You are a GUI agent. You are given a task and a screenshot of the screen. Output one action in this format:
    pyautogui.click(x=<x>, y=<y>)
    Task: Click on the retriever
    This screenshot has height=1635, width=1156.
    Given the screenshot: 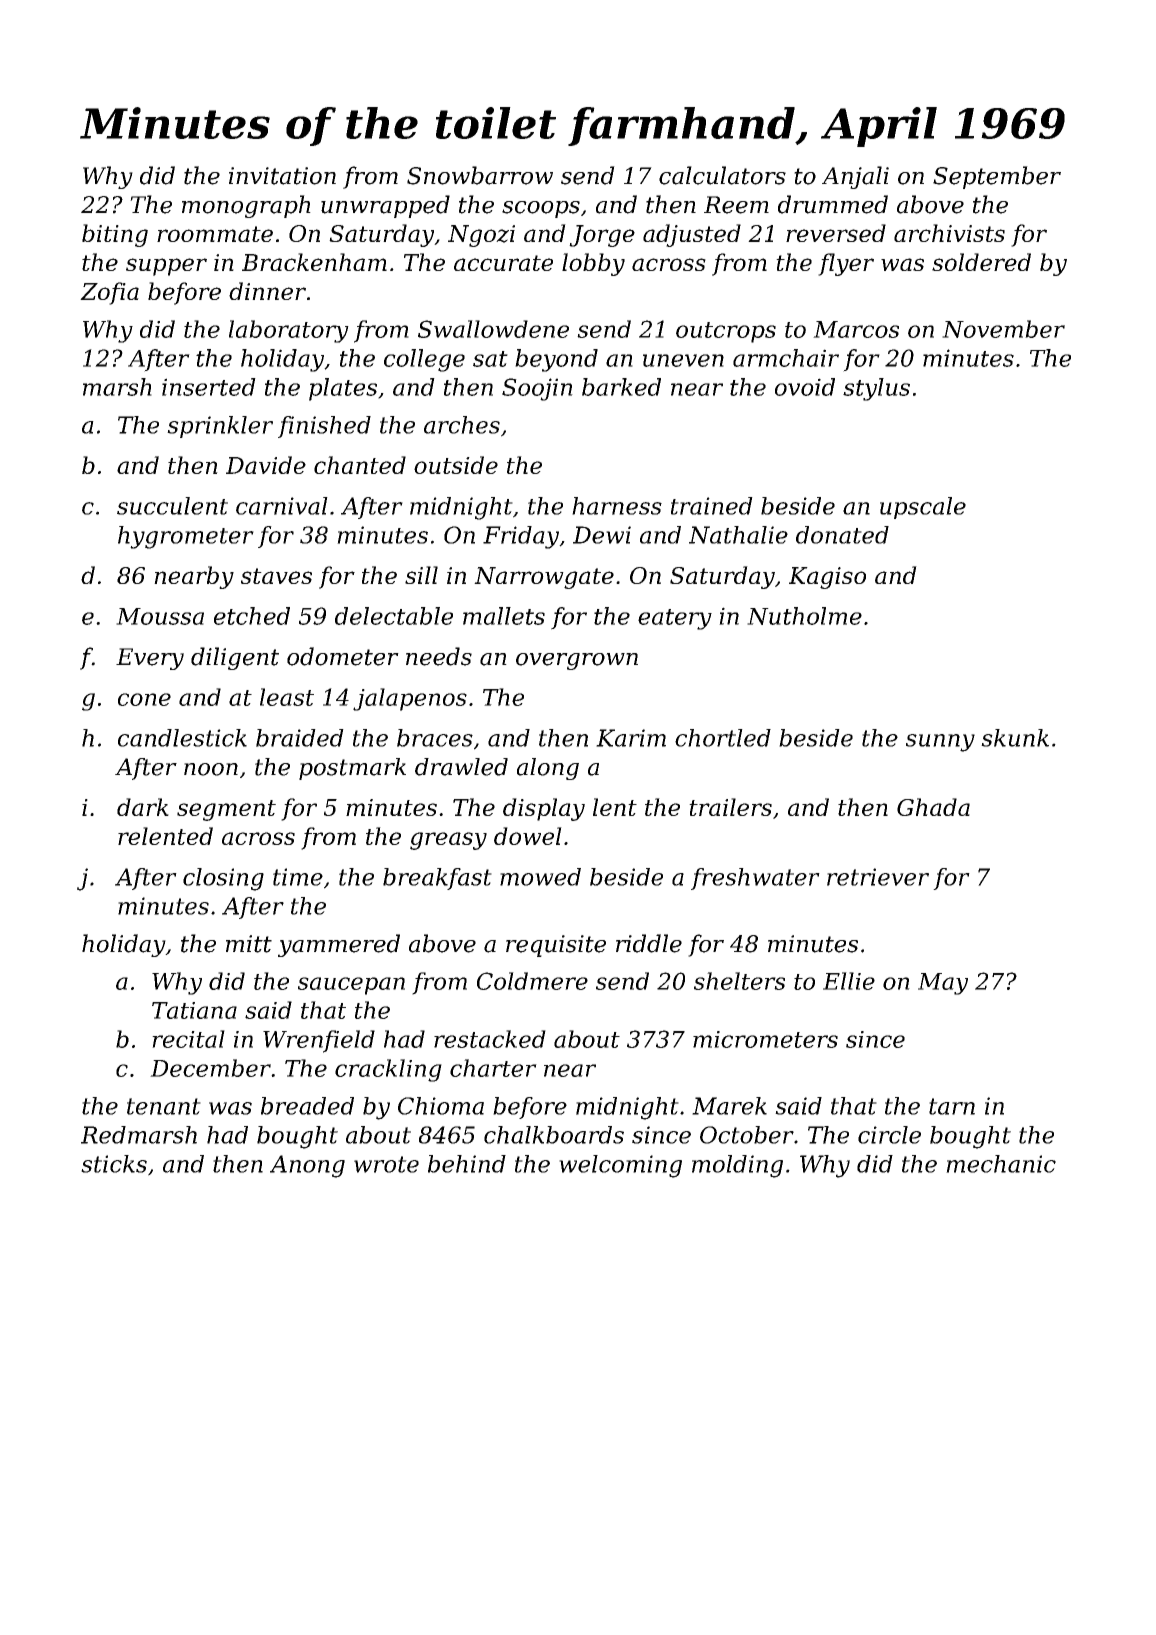 What is the action you would take?
    pyautogui.click(x=878, y=877)
